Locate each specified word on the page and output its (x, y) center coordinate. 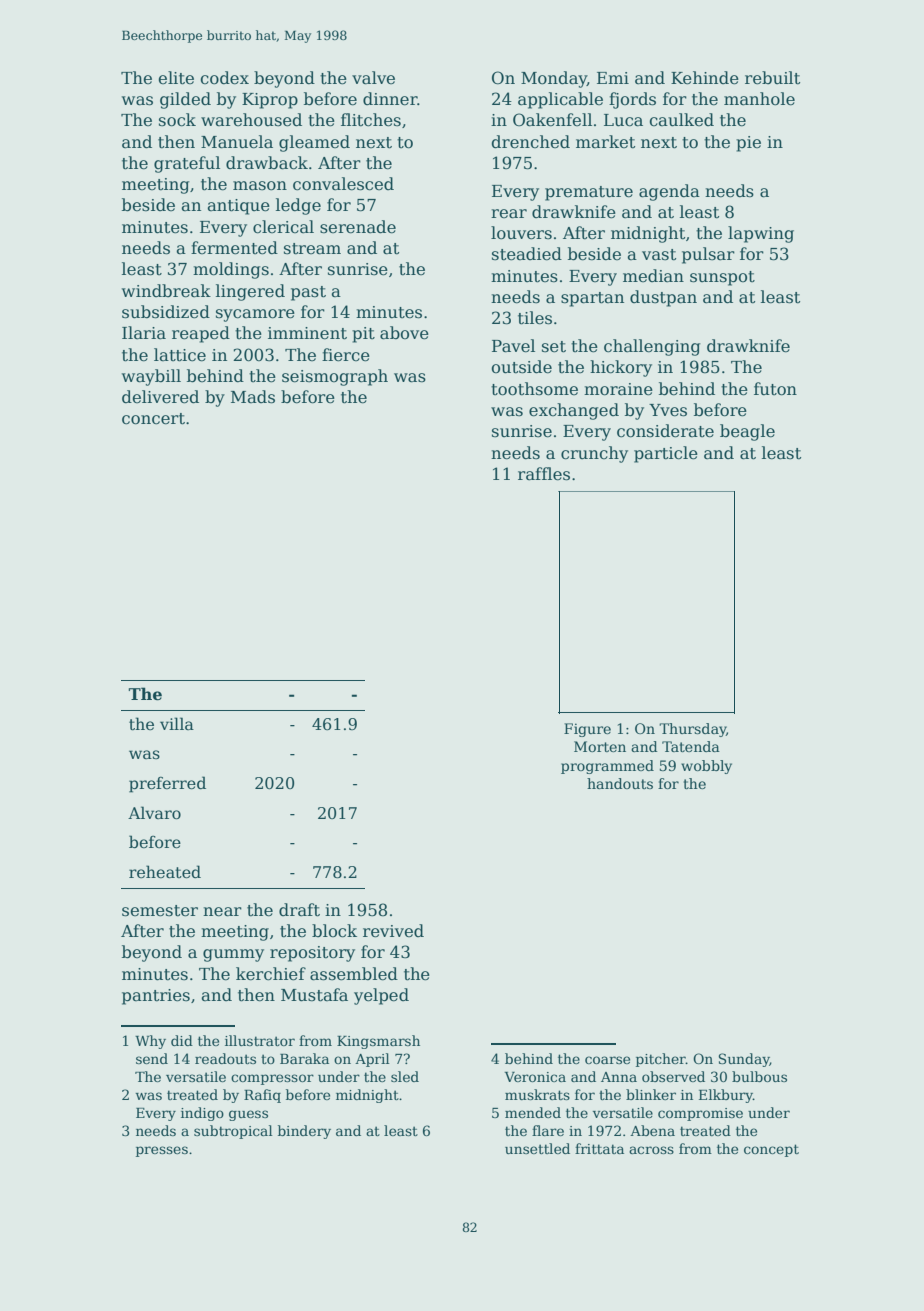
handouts (620, 783)
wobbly (706, 767)
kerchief (271, 974)
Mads (253, 397)
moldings (231, 270)
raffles (544, 474)
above (404, 333)
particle (666, 454)
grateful (187, 164)
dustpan (663, 298)
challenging (652, 347)
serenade (358, 227)
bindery (304, 1132)
